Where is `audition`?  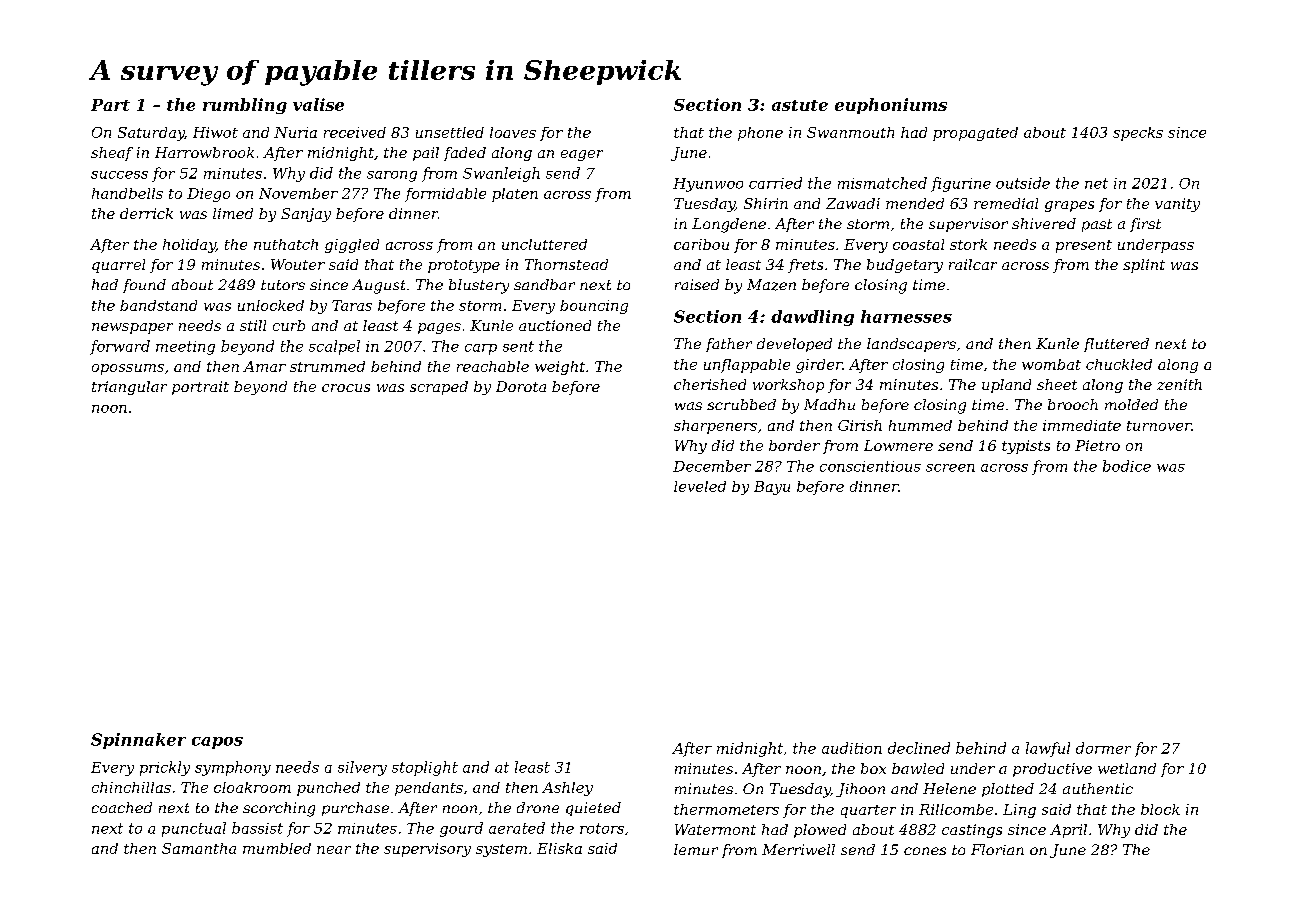
audition is located at coordinates (852, 748).
